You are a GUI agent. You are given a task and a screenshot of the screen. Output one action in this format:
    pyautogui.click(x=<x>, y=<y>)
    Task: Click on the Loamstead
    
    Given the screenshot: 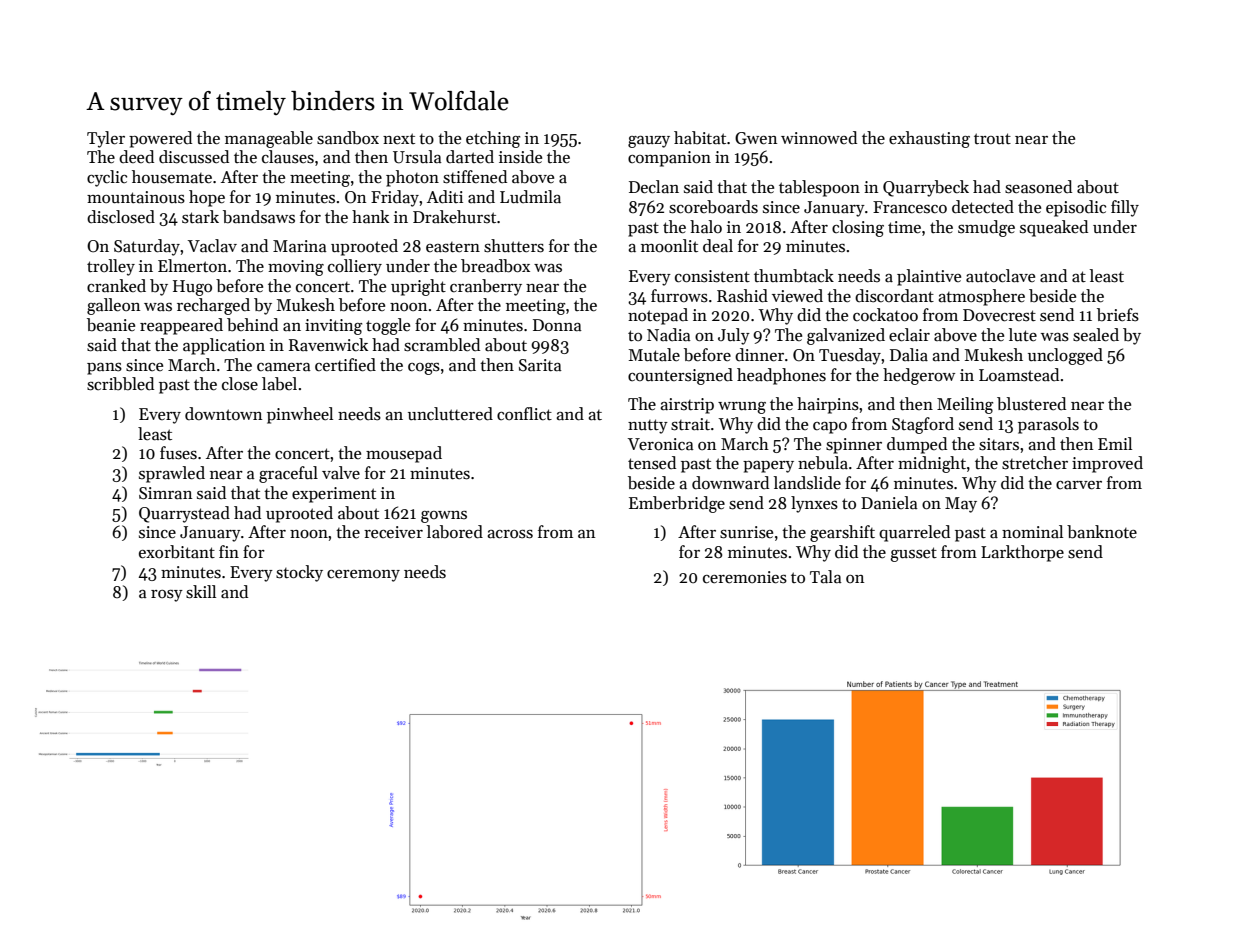 What is the action you would take?
    pyautogui.click(x=1019, y=375)
